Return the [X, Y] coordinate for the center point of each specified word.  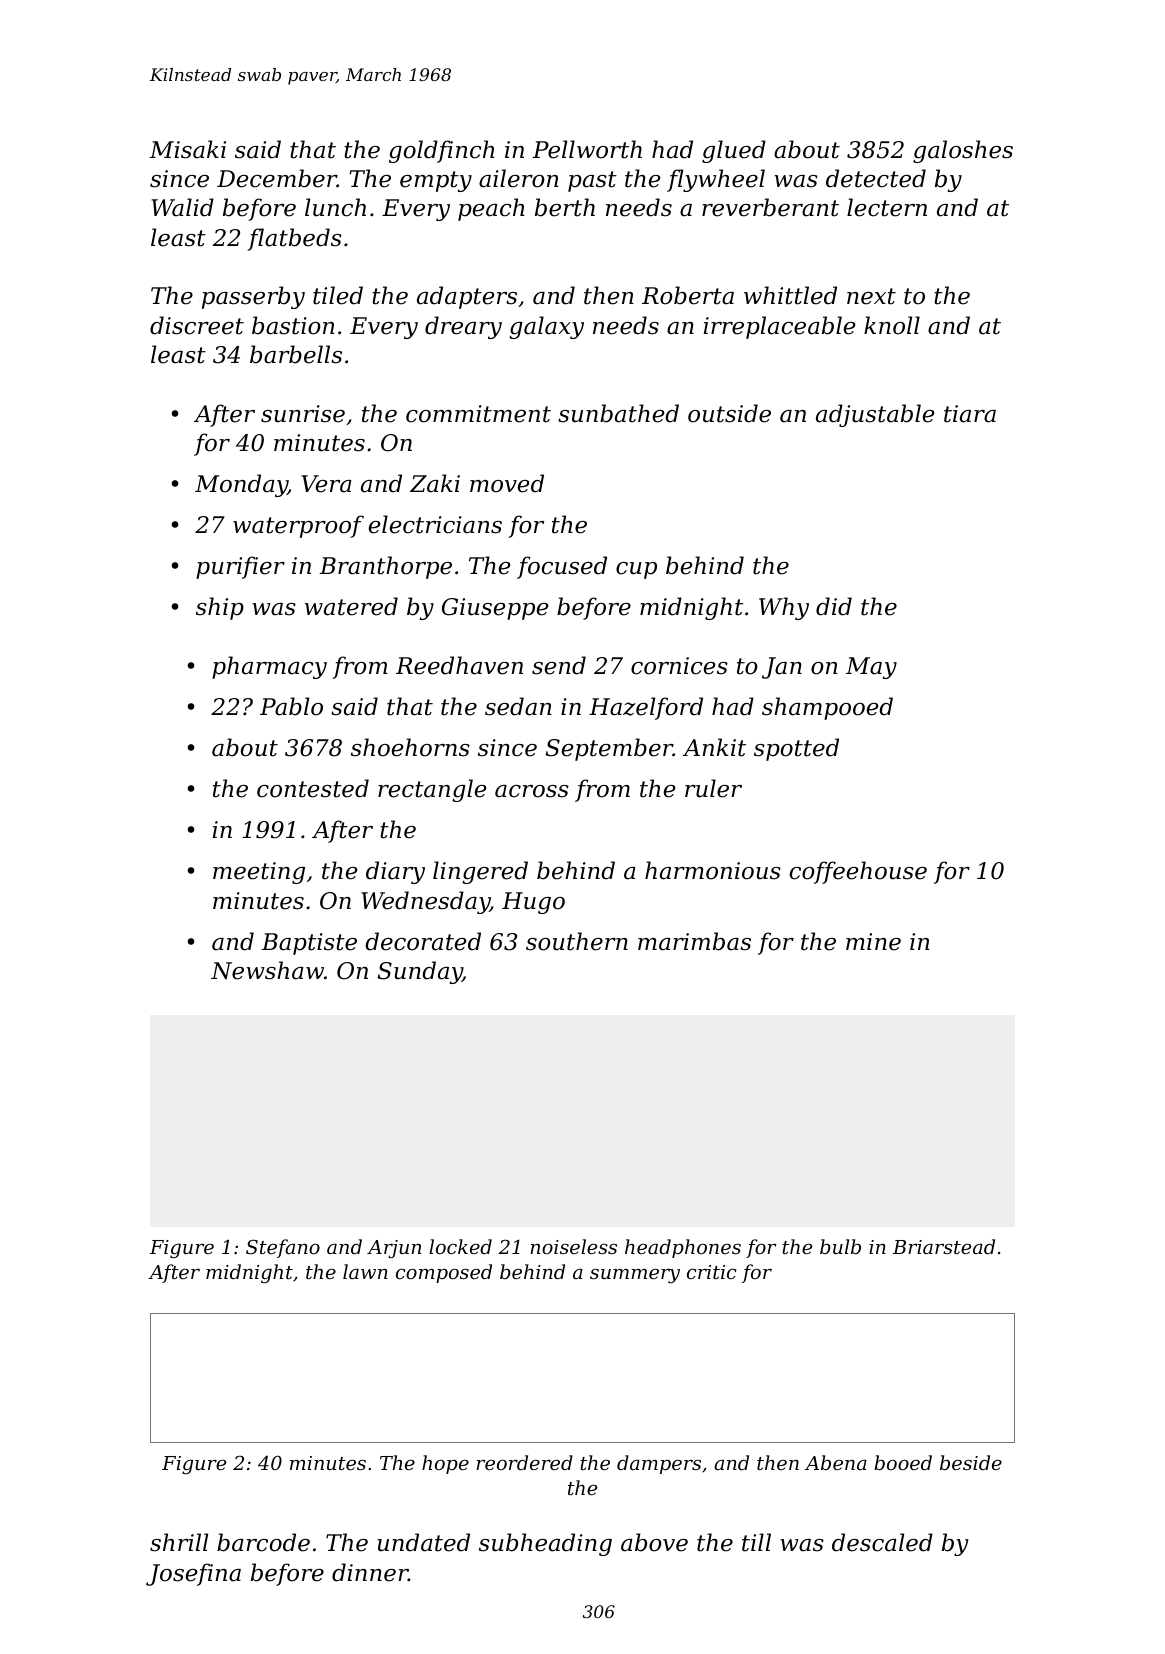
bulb [840, 1246]
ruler [713, 788]
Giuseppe [495, 609]
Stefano [283, 1248]
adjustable [875, 415]
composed [444, 1273]
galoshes [963, 151]
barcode [263, 1542]
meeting [259, 873]
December [277, 178]
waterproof [298, 526]
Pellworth [587, 149]
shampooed [827, 708]
